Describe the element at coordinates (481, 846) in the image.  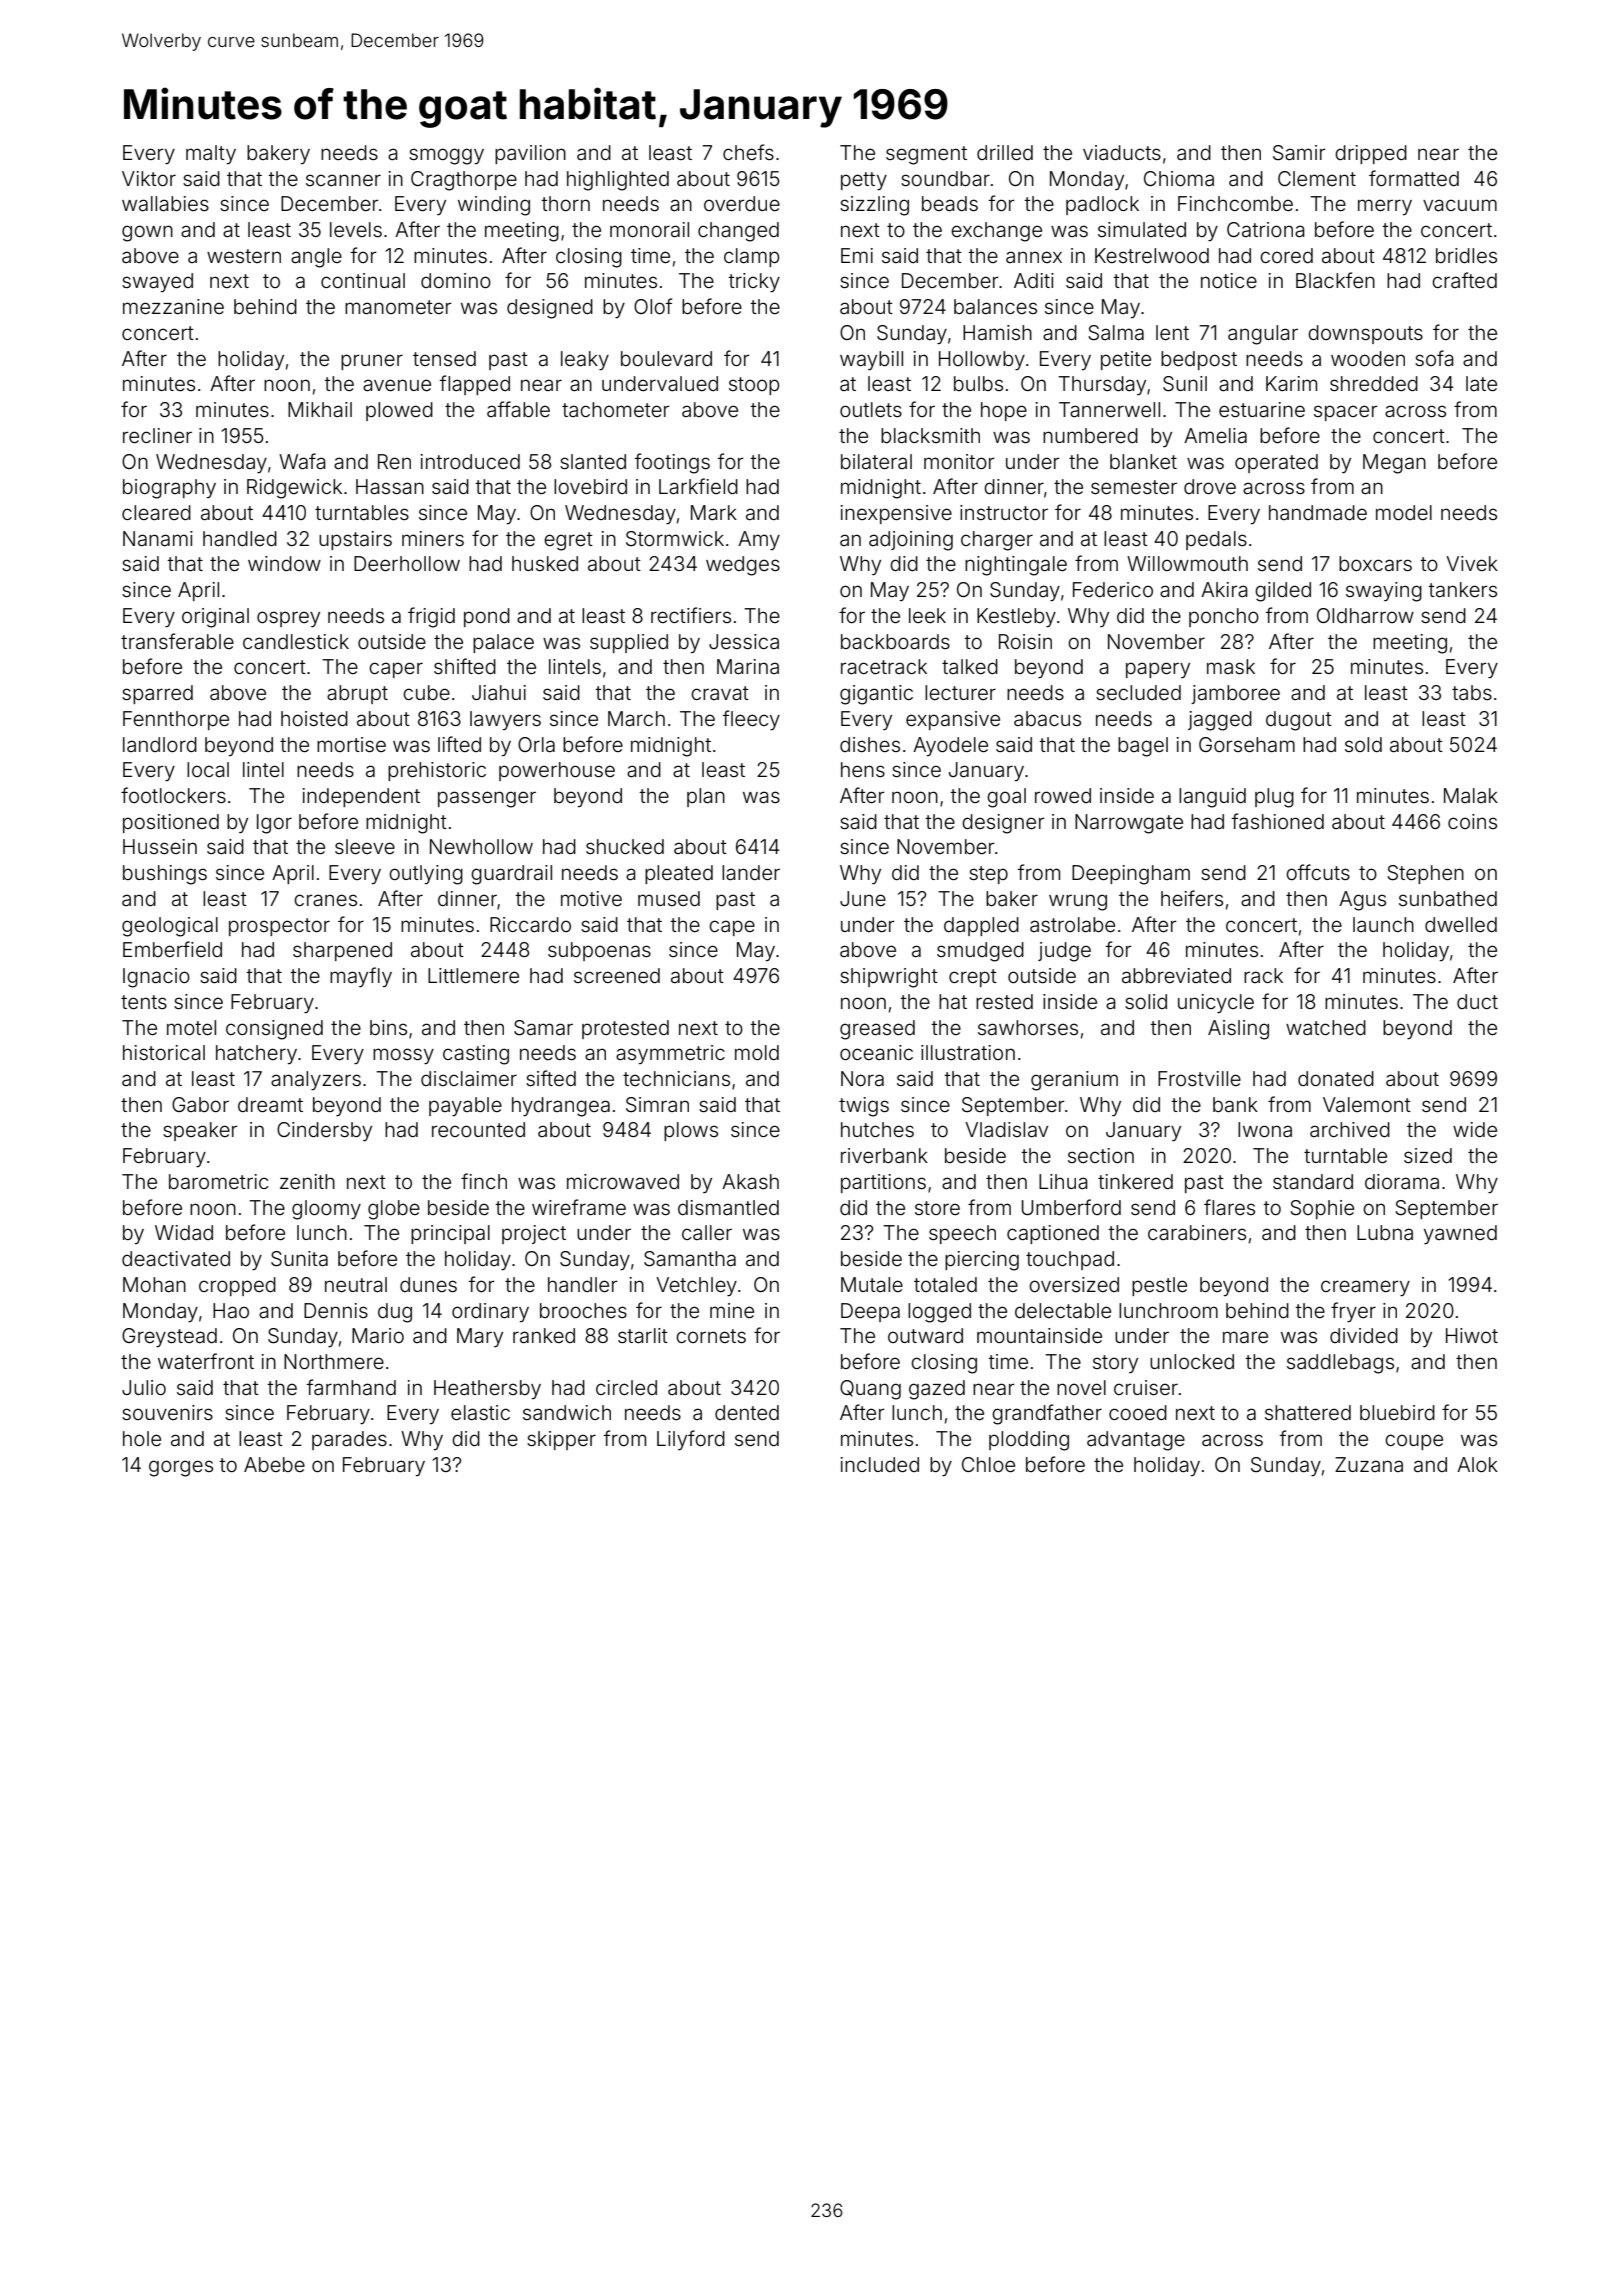
I see `Newhollow` at that location.
